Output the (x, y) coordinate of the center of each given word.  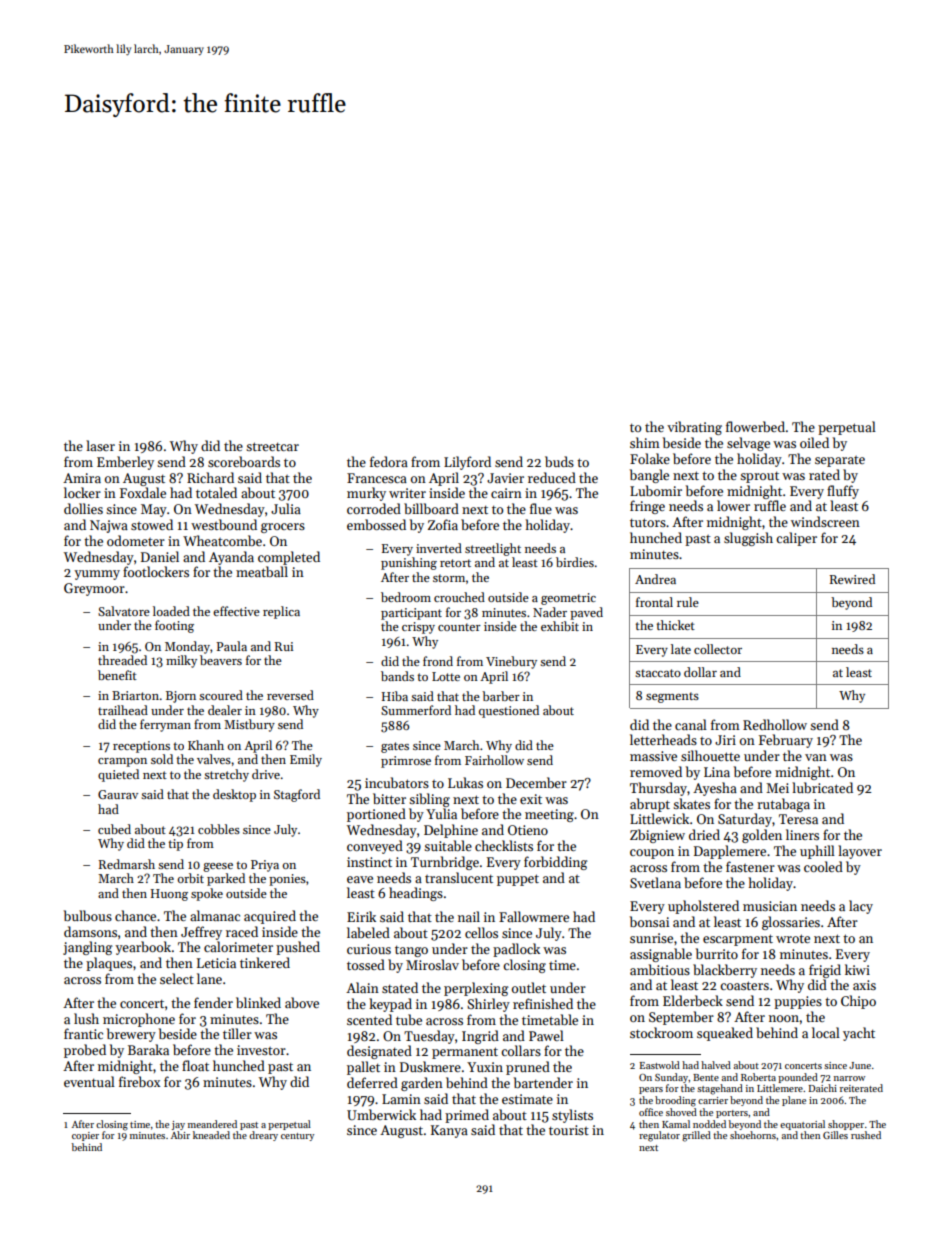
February (786, 741)
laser (100, 445)
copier (85, 1136)
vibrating (694, 428)
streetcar (272, 446)
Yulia (441, 813)
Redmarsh (126, 864)
